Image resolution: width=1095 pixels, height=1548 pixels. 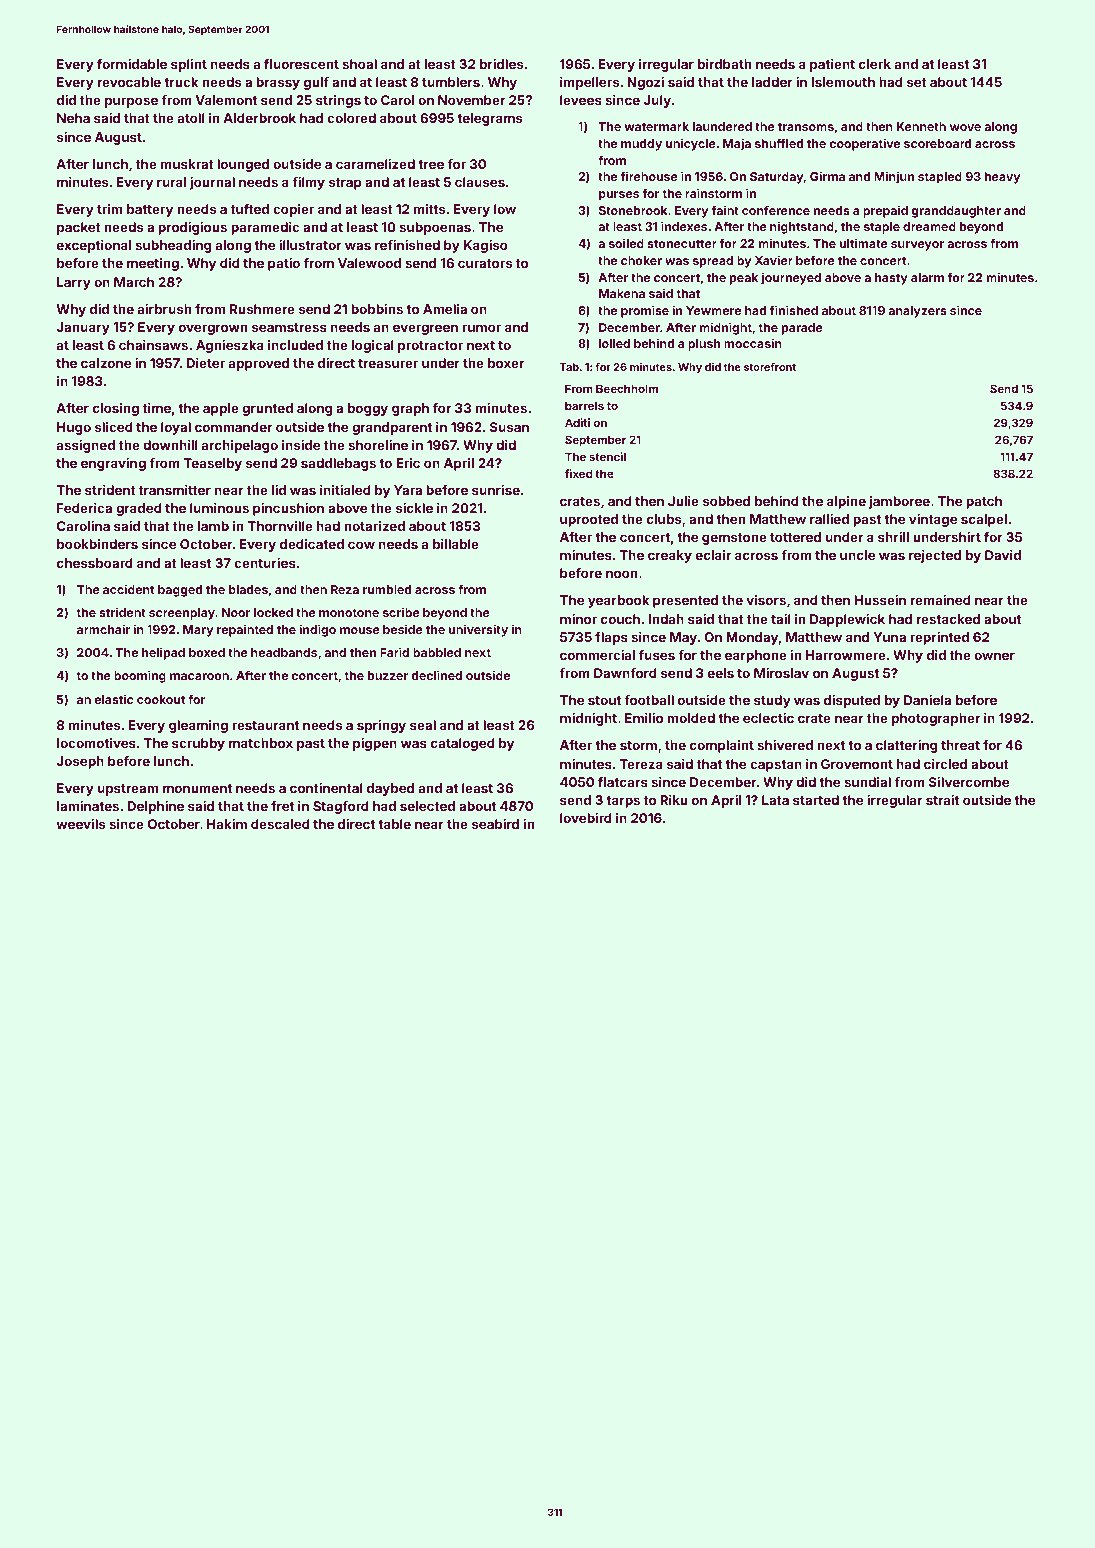 What do you see at coordinates (480, 182) in the image?
I see `clauses` at bounding box center [480, 182].
